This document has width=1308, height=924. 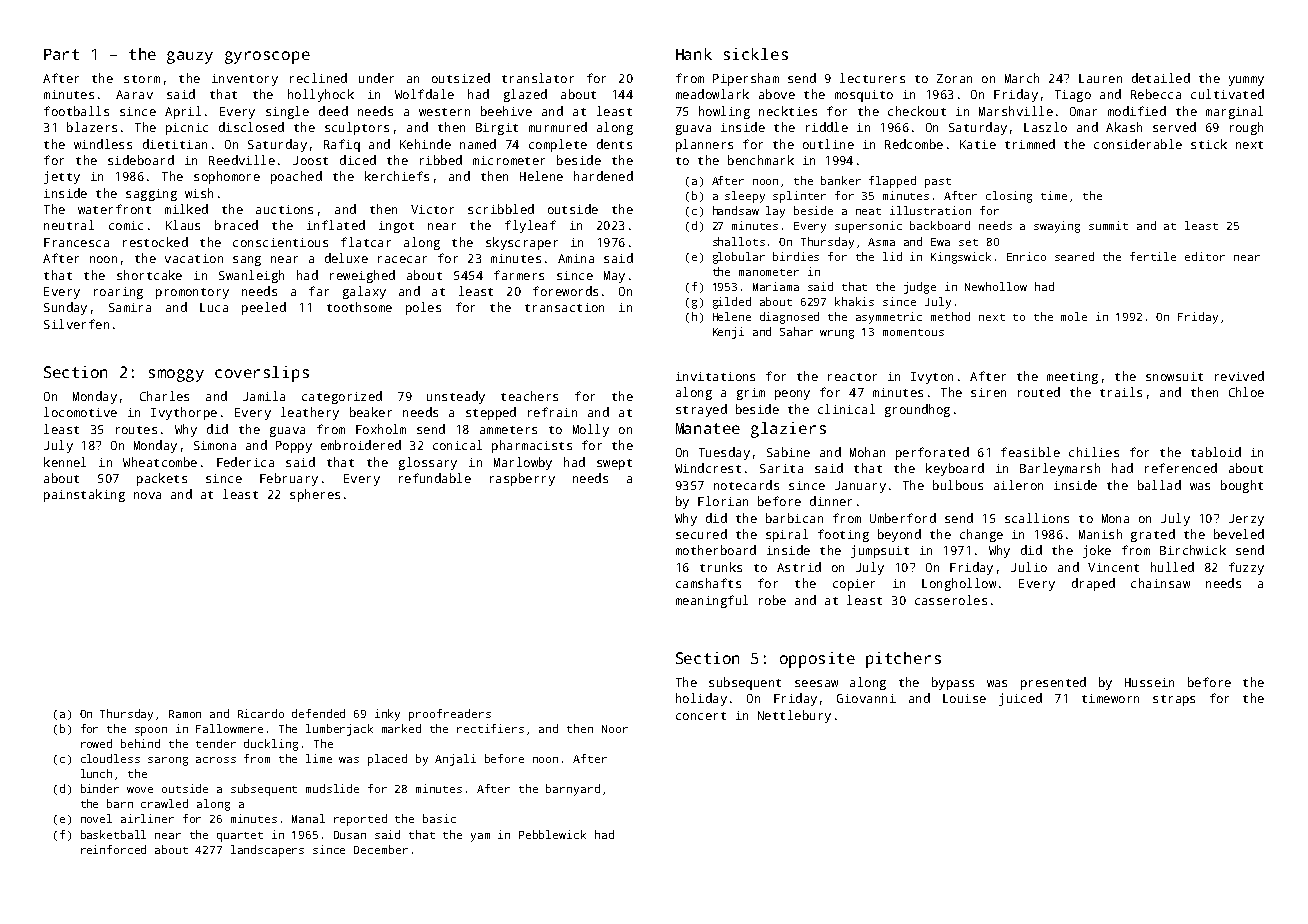 I want to click on nova, so click(x=147, y=495).
